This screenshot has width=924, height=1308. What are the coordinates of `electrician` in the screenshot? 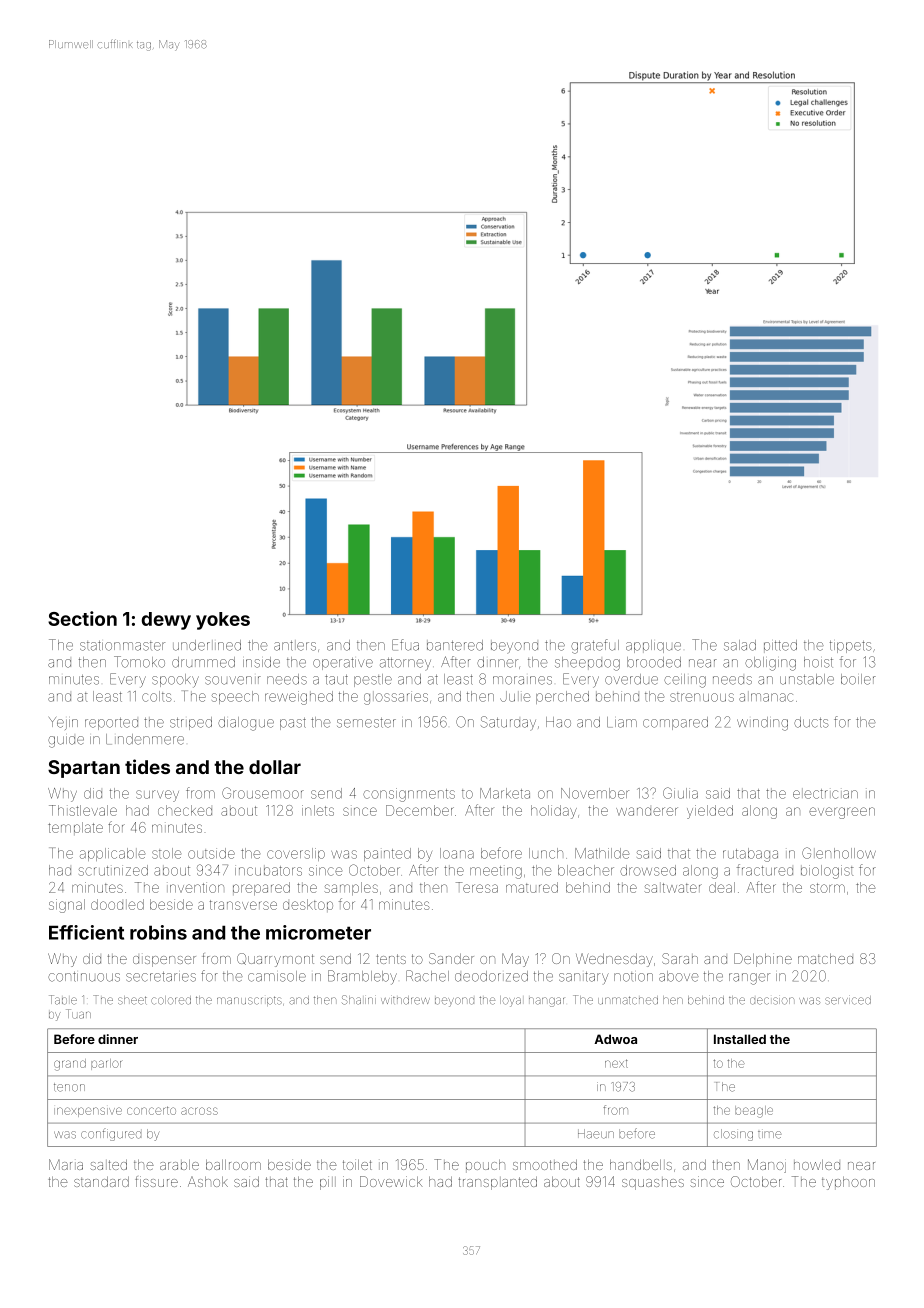 It's located at (825, 793).
